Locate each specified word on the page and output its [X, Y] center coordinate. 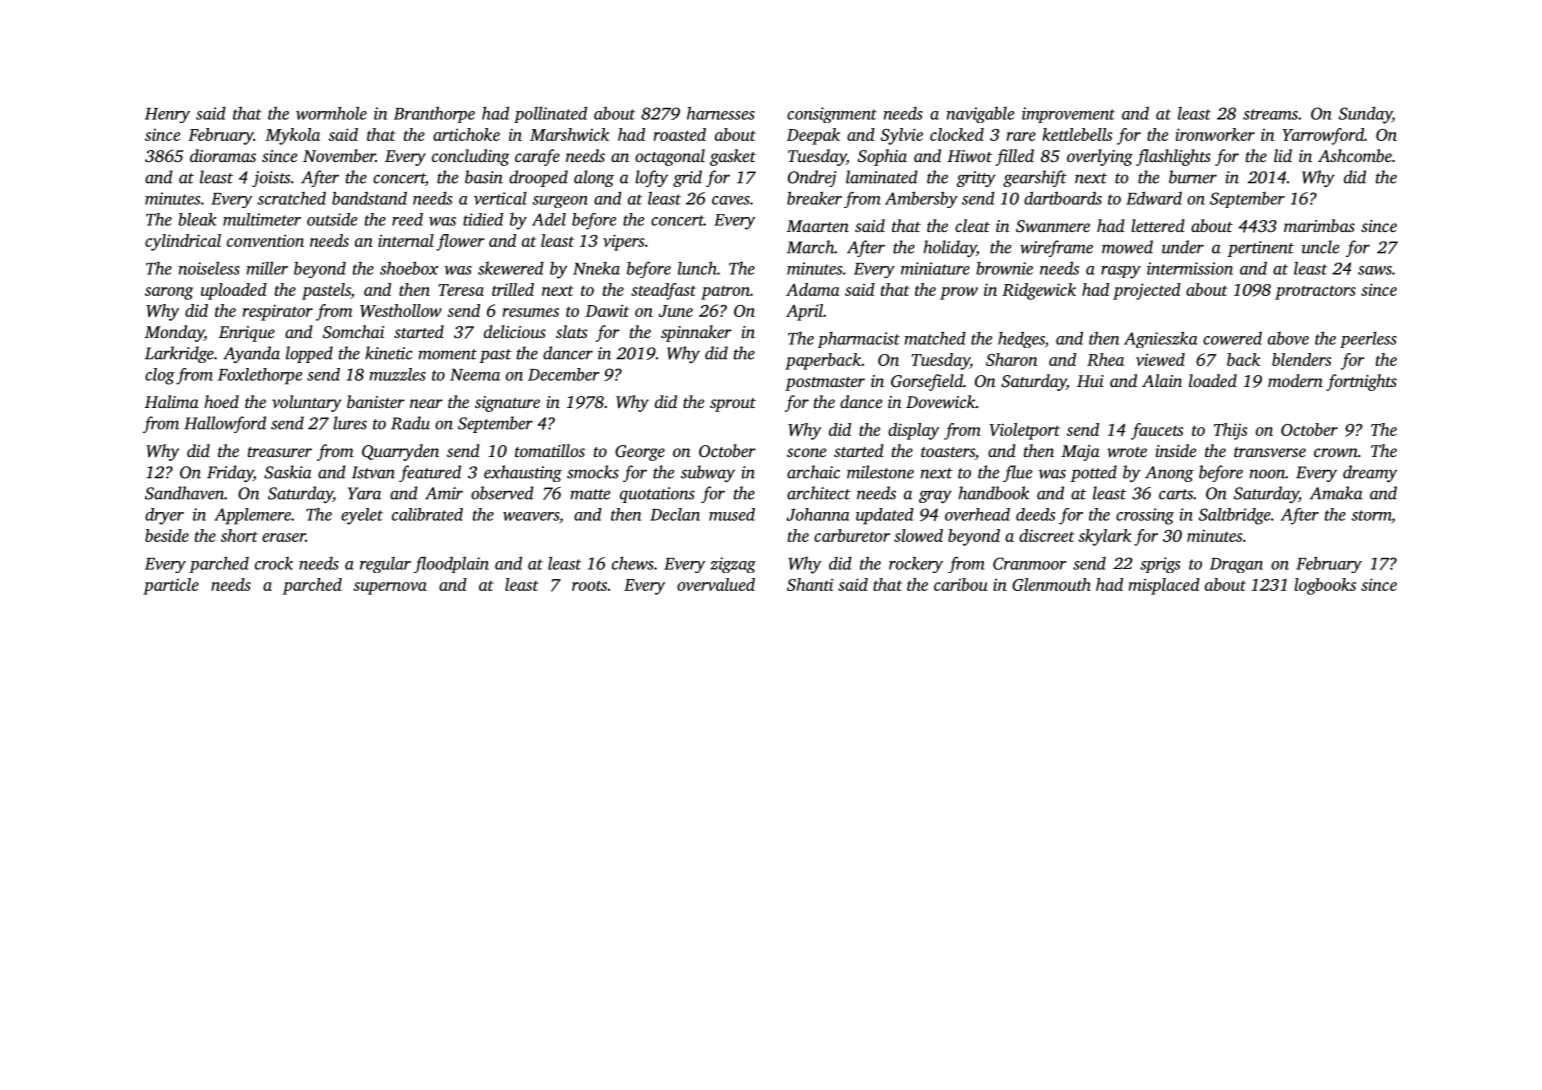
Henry [167, 115]
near [426, 403]
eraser [283, 537]
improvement [1068, 115]
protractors [1315, 292]
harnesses [721, 113]
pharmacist [859, 340]
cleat [972, 225]
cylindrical [183, 242]
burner [1193, 177]
